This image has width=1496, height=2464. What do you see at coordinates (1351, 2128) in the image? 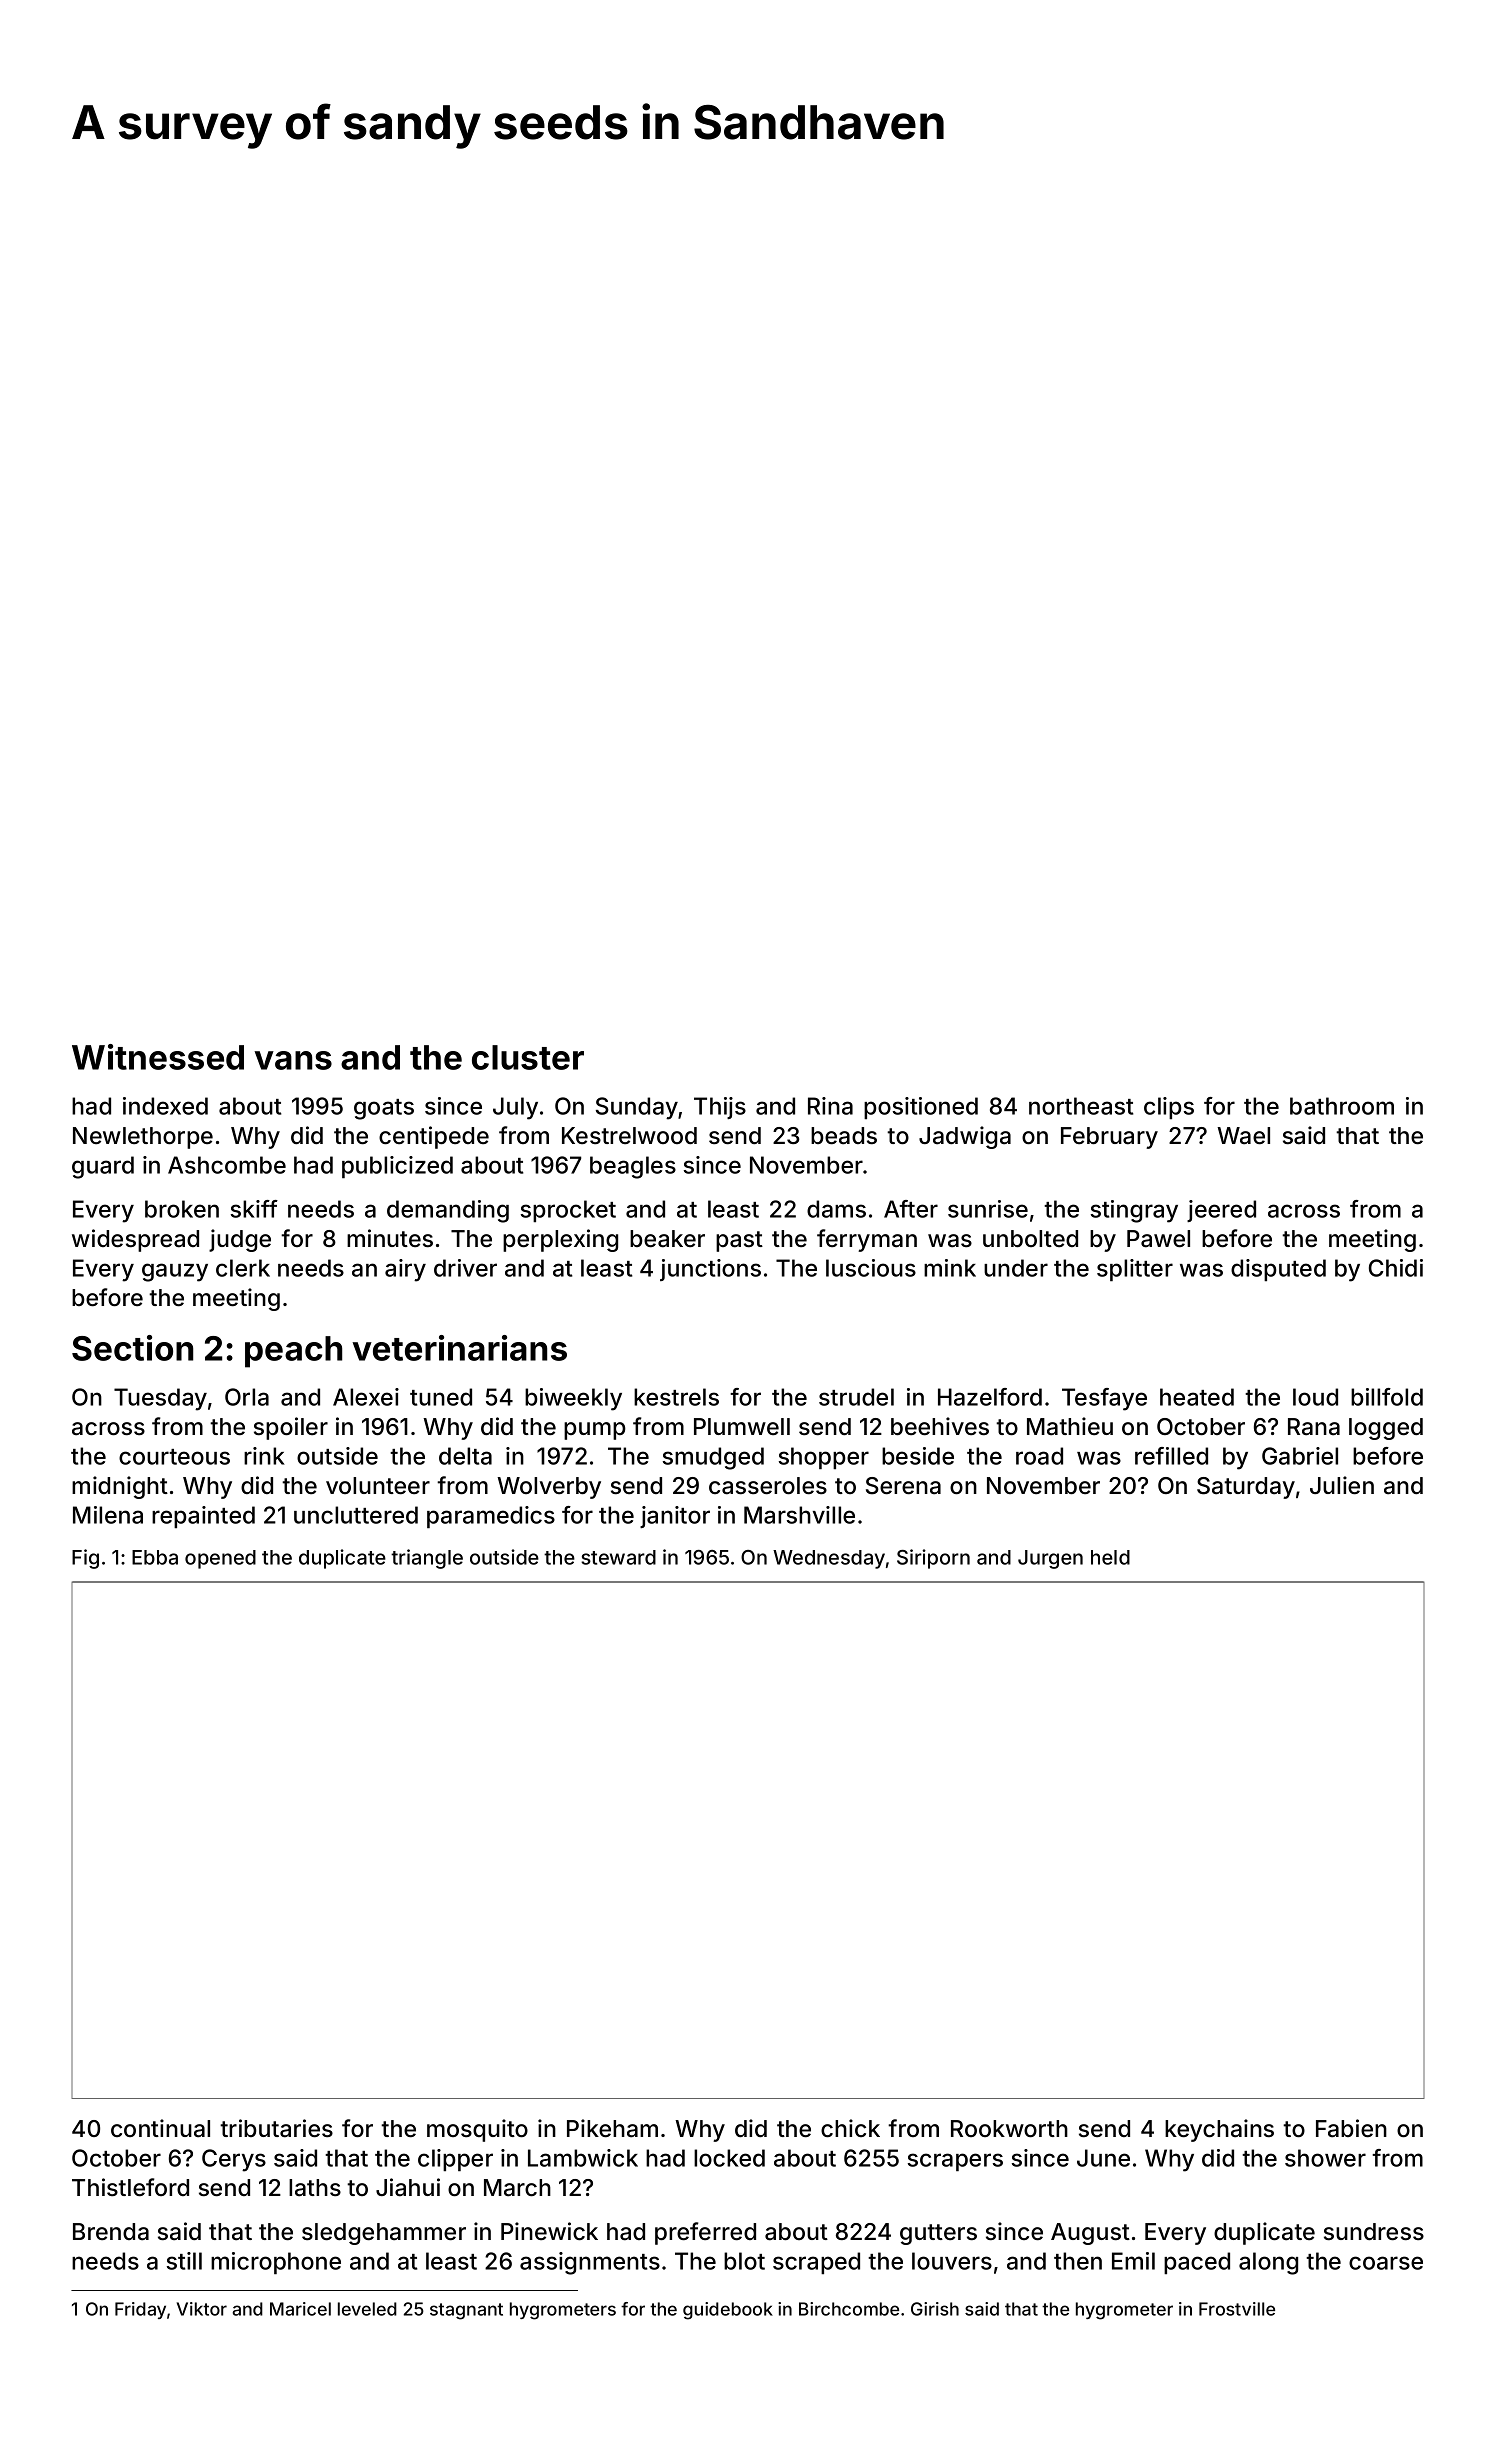
I see `Fabien` at bounding box center [1351, 2128].
